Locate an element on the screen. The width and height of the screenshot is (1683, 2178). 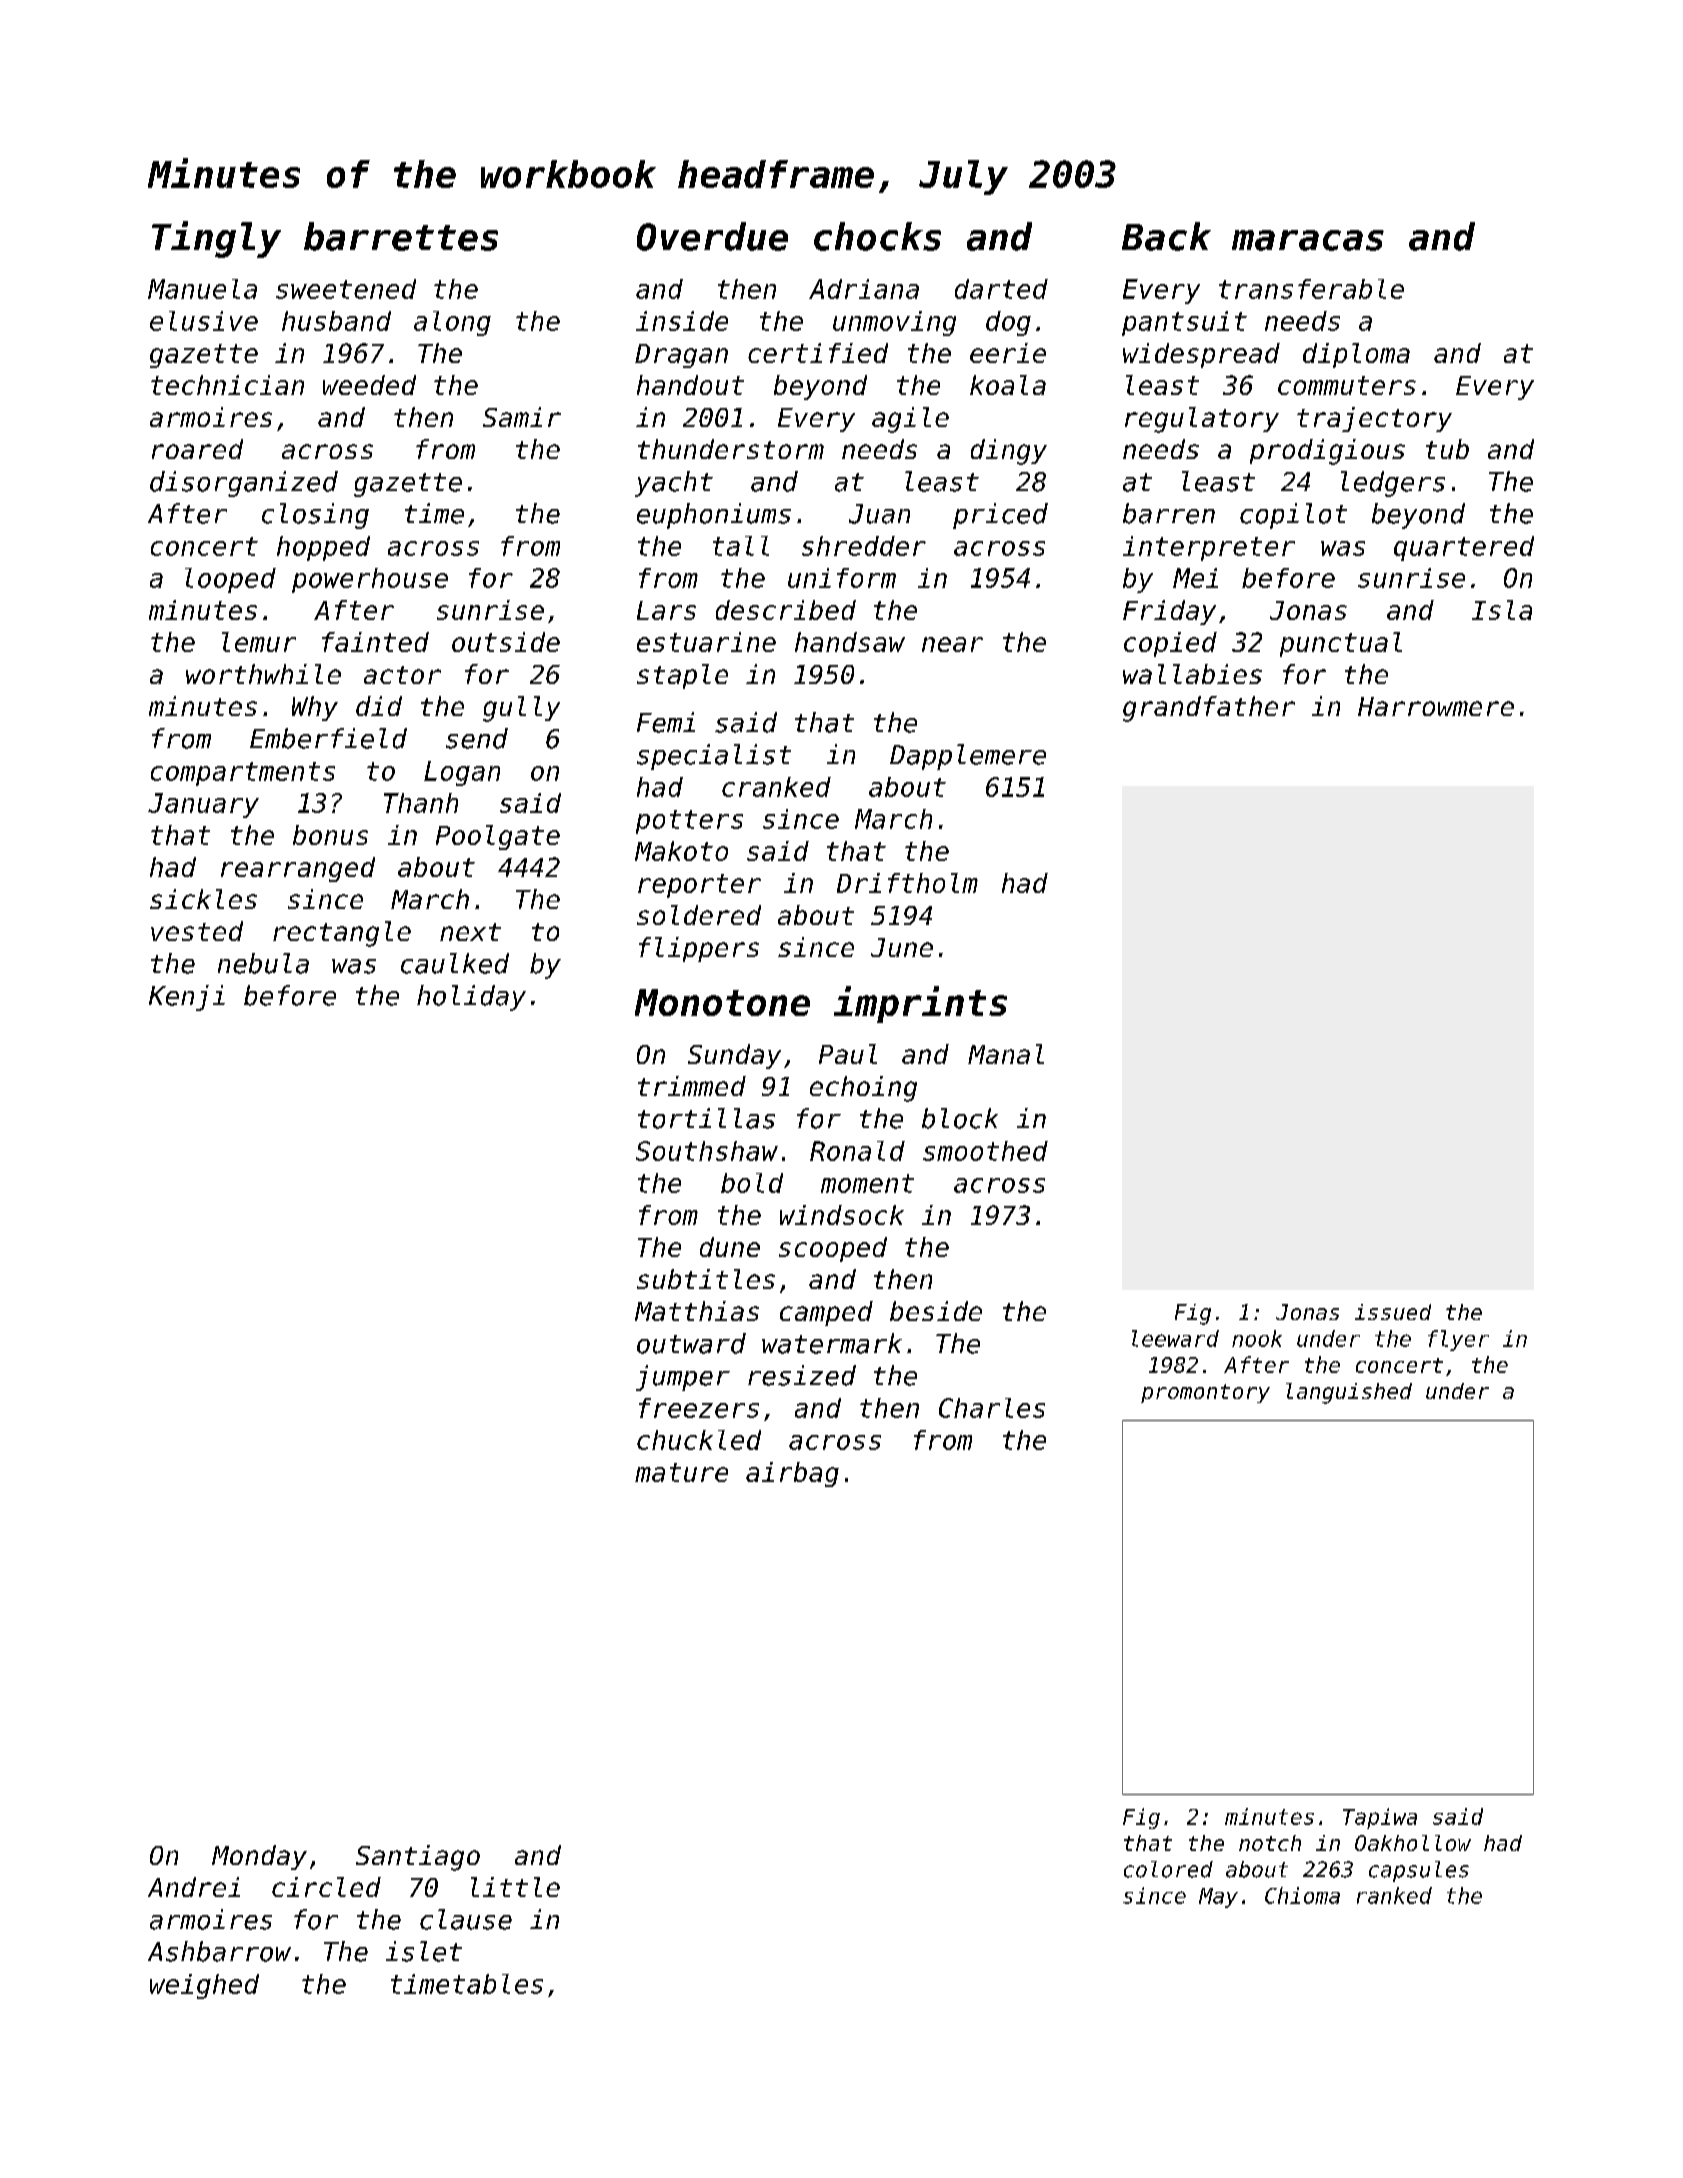
barrettes is located at coordinates (401, 236).
